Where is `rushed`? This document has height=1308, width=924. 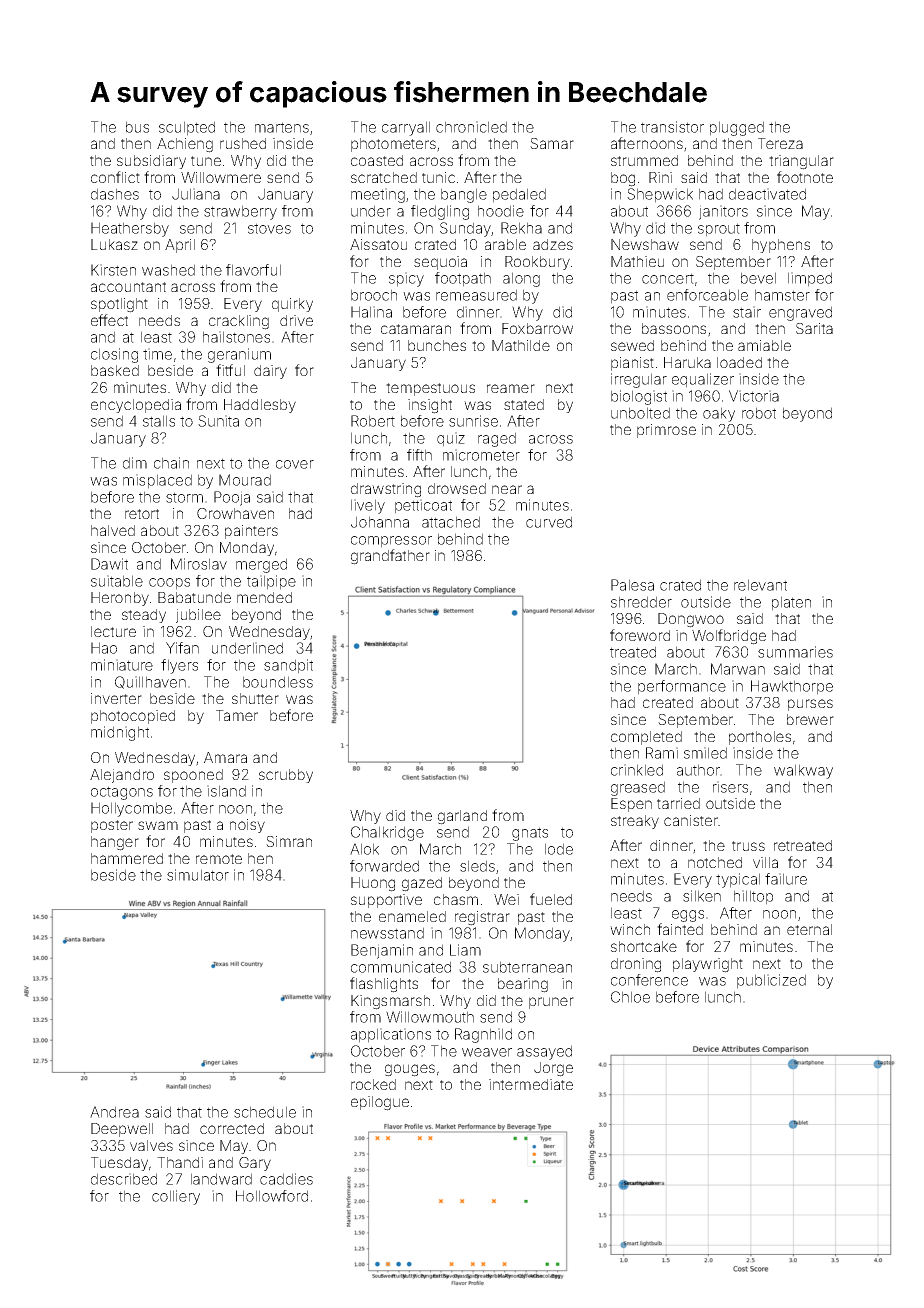 rushed is located at coordinates (243, 143).
